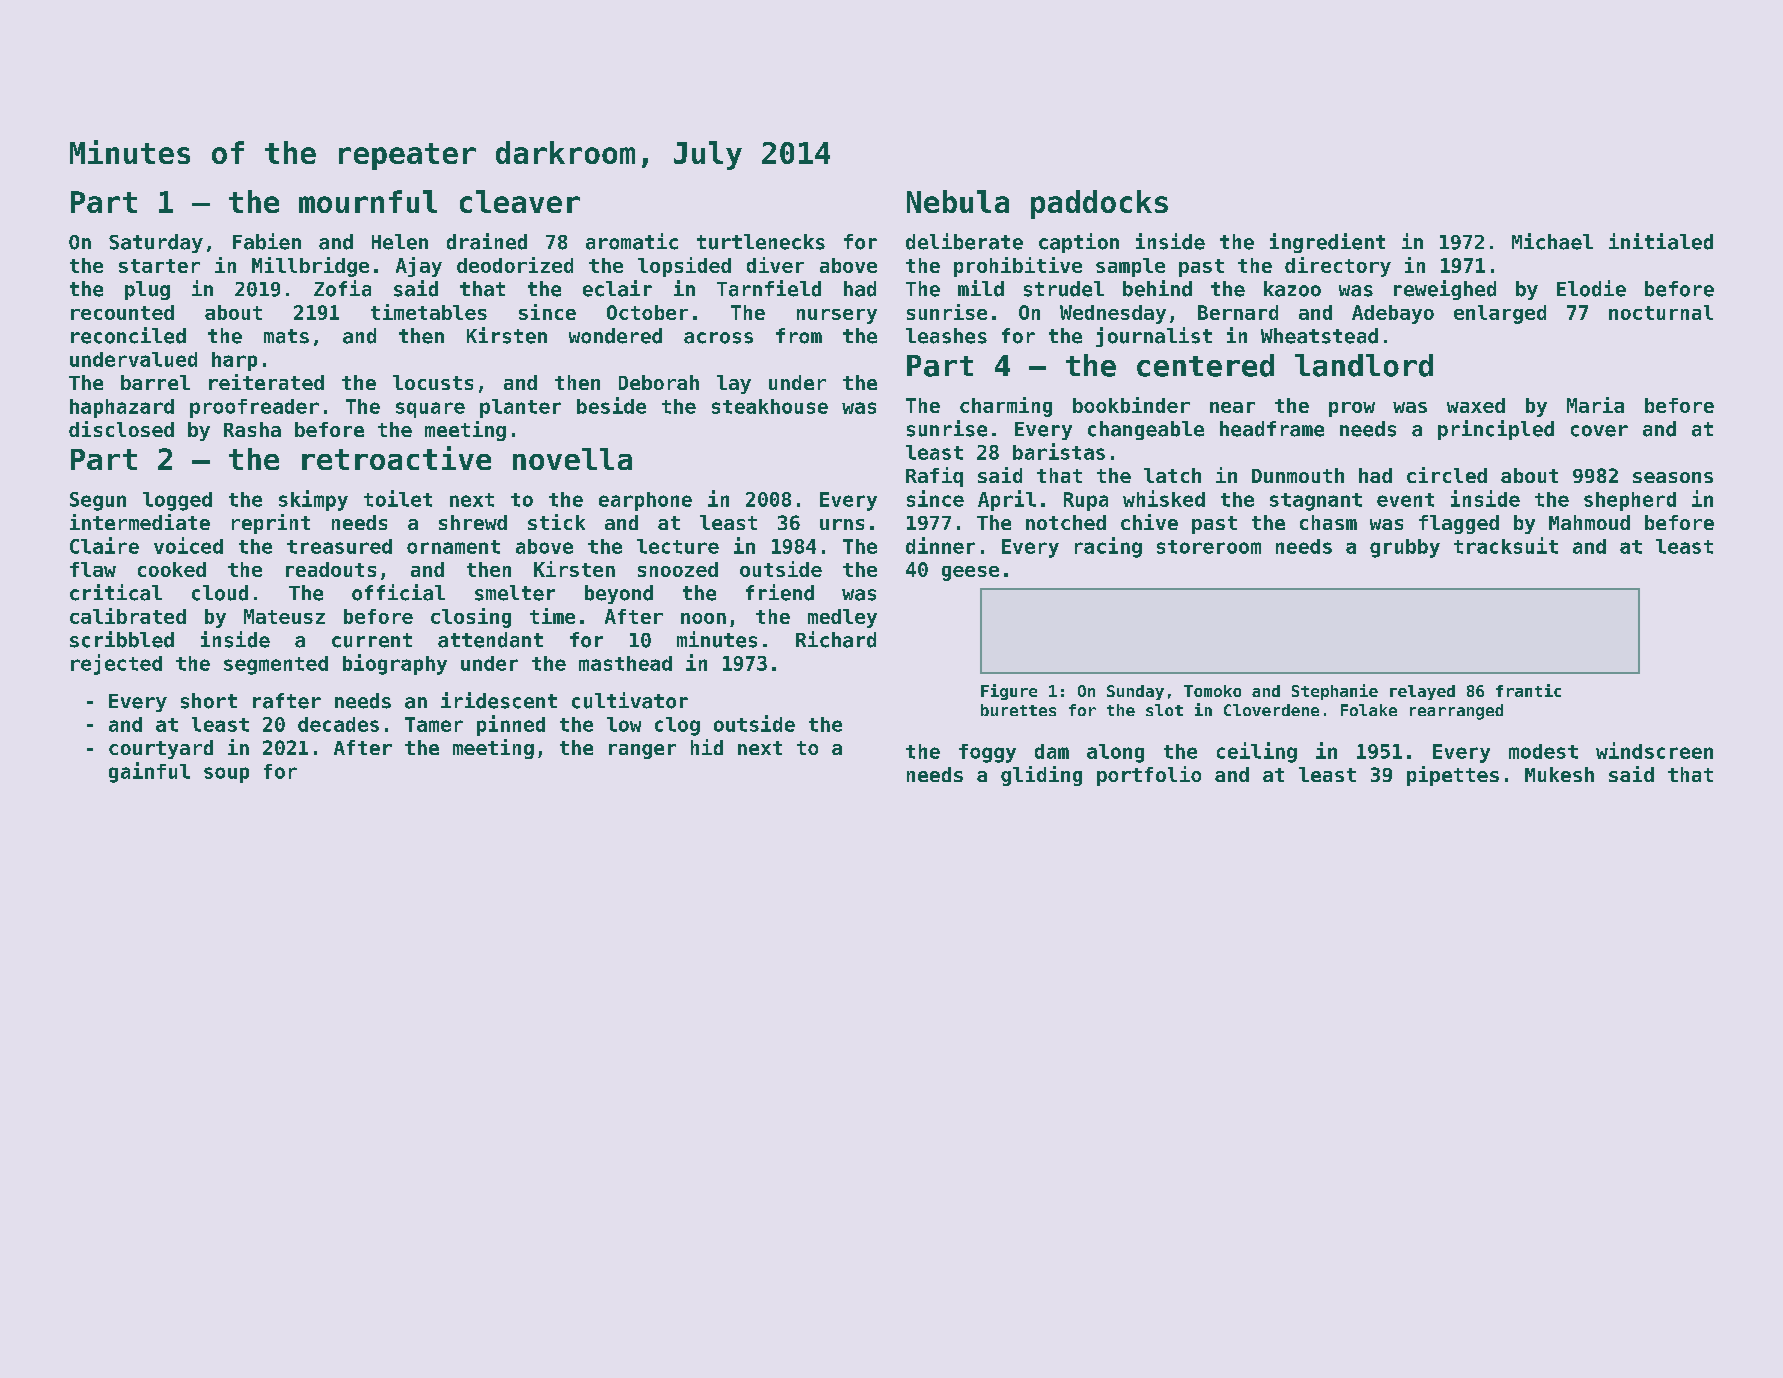 This screenshot has height=1378, width=1783. Describe the element at coordinates (156, 243) in the screenshot. I see `Saturday` at that location.
